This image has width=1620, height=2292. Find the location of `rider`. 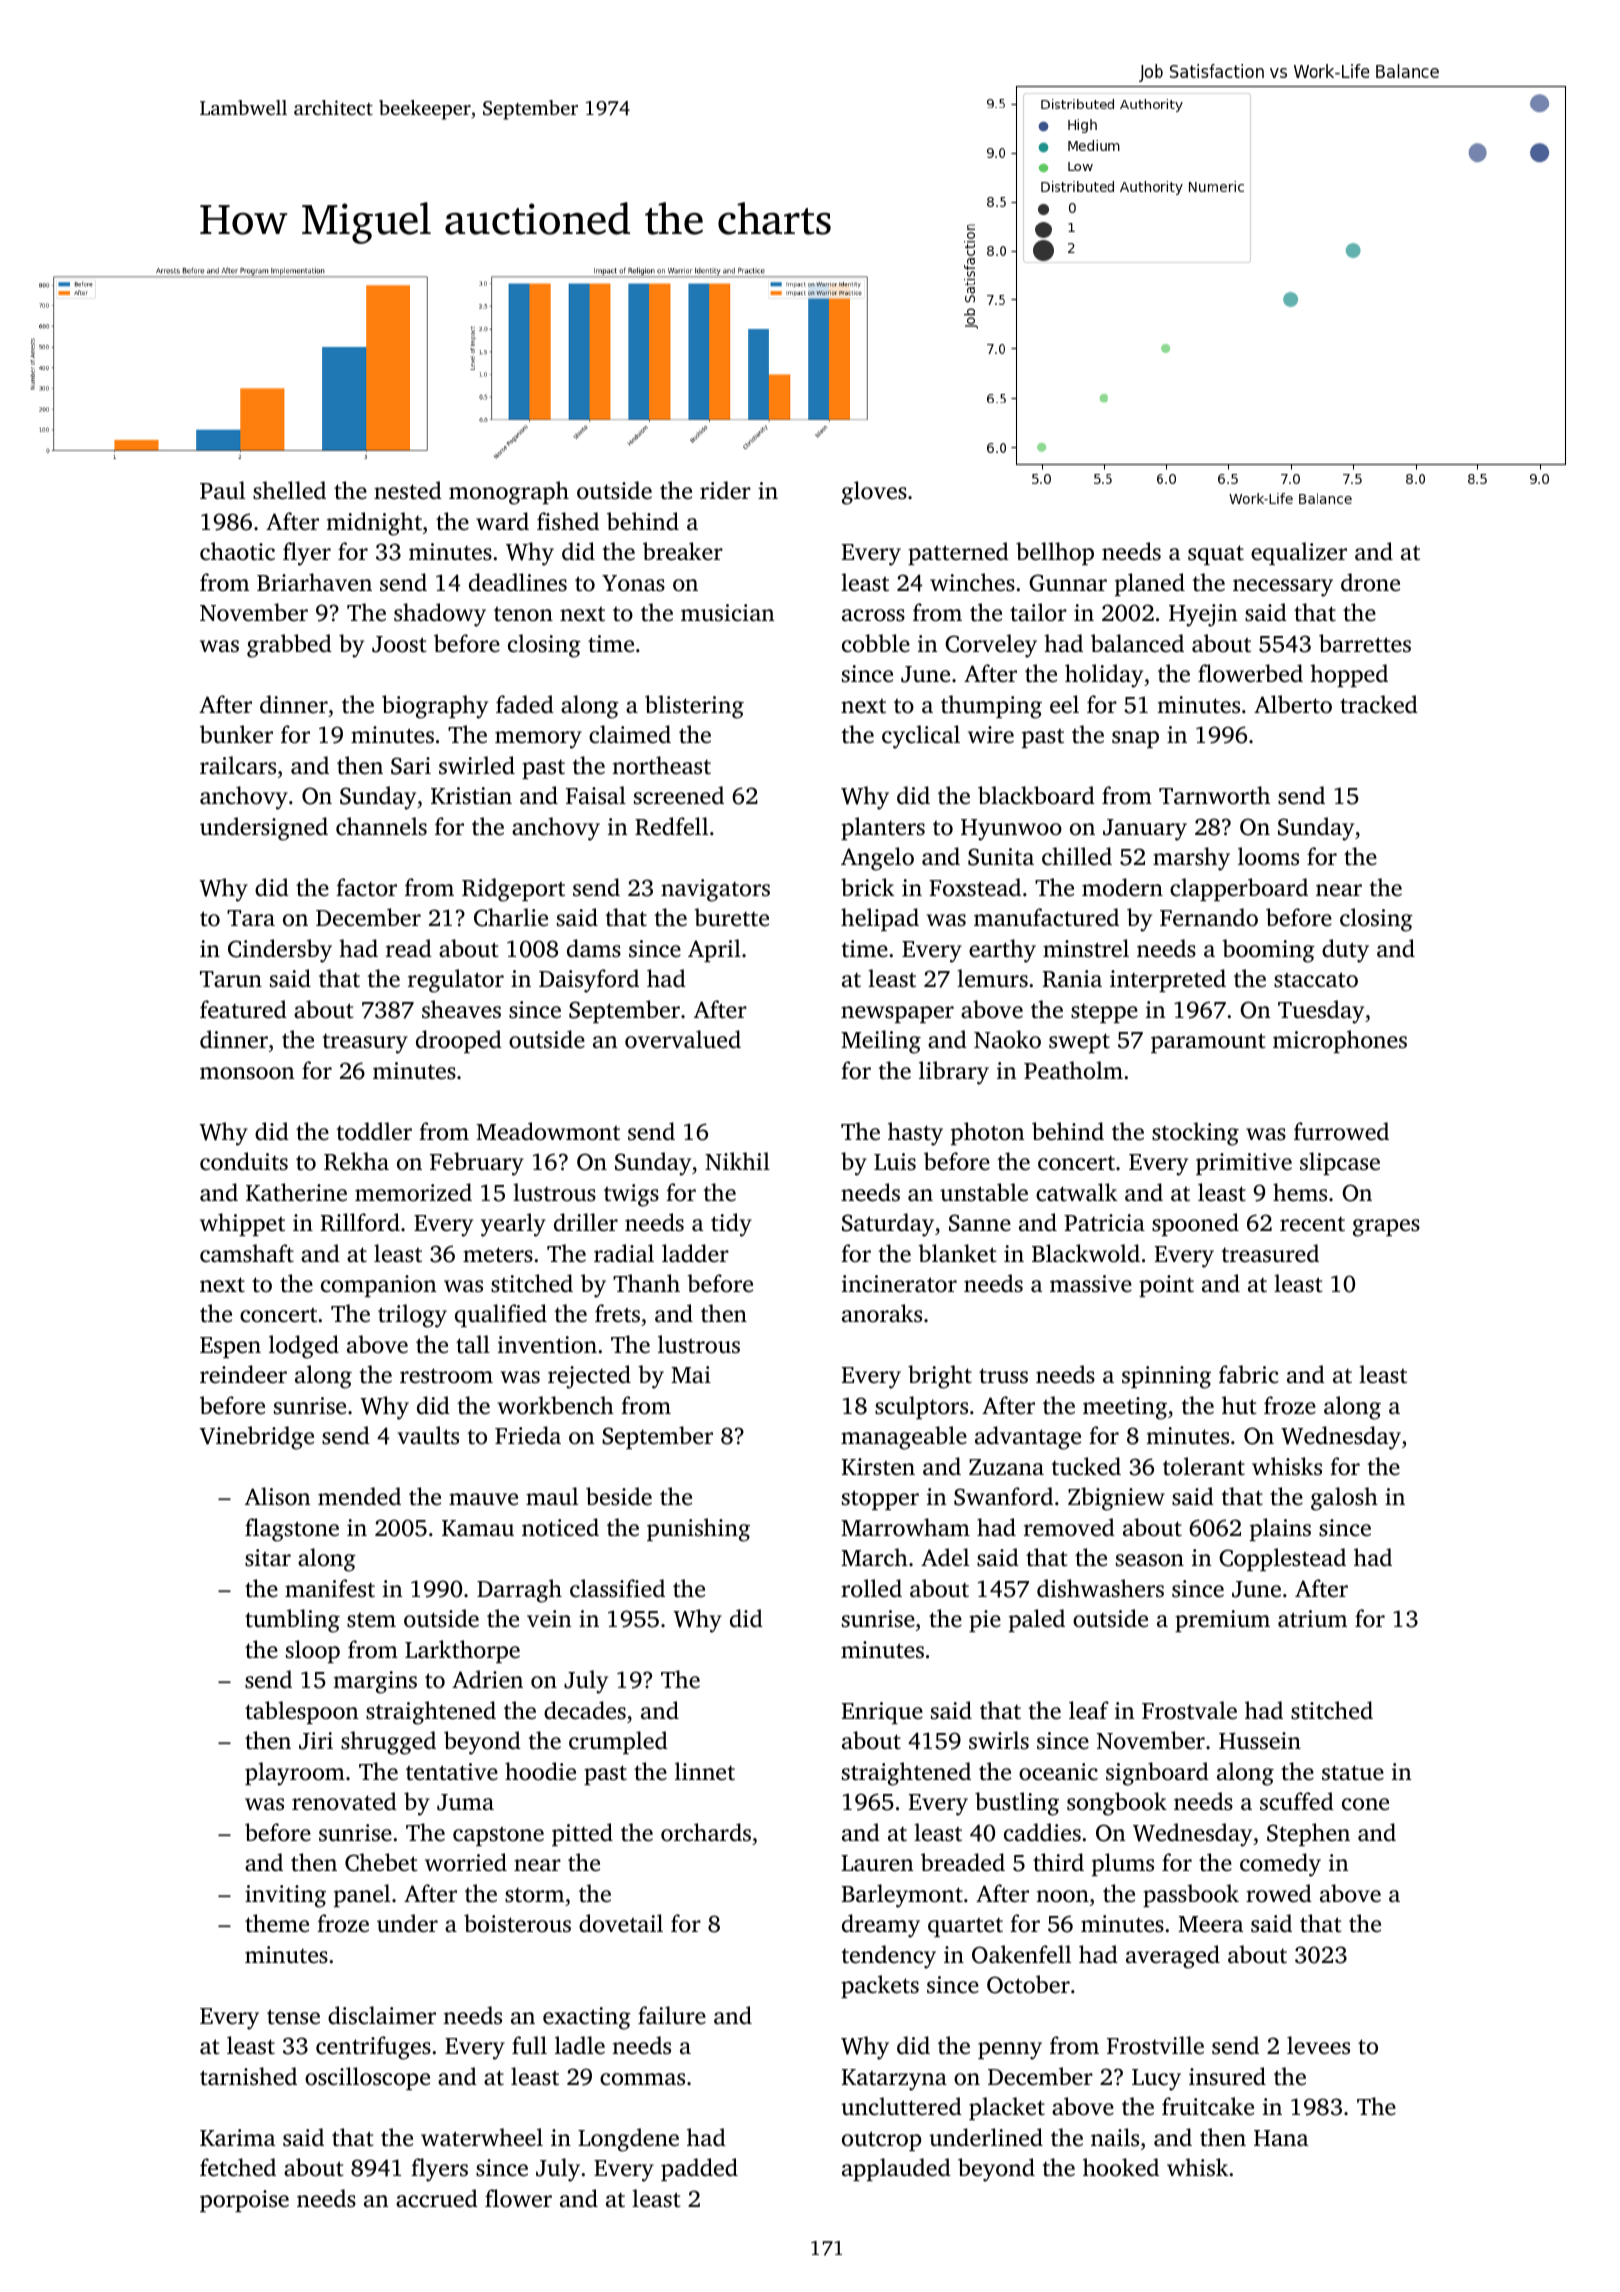

rider is located at coordinates (725, 490).
